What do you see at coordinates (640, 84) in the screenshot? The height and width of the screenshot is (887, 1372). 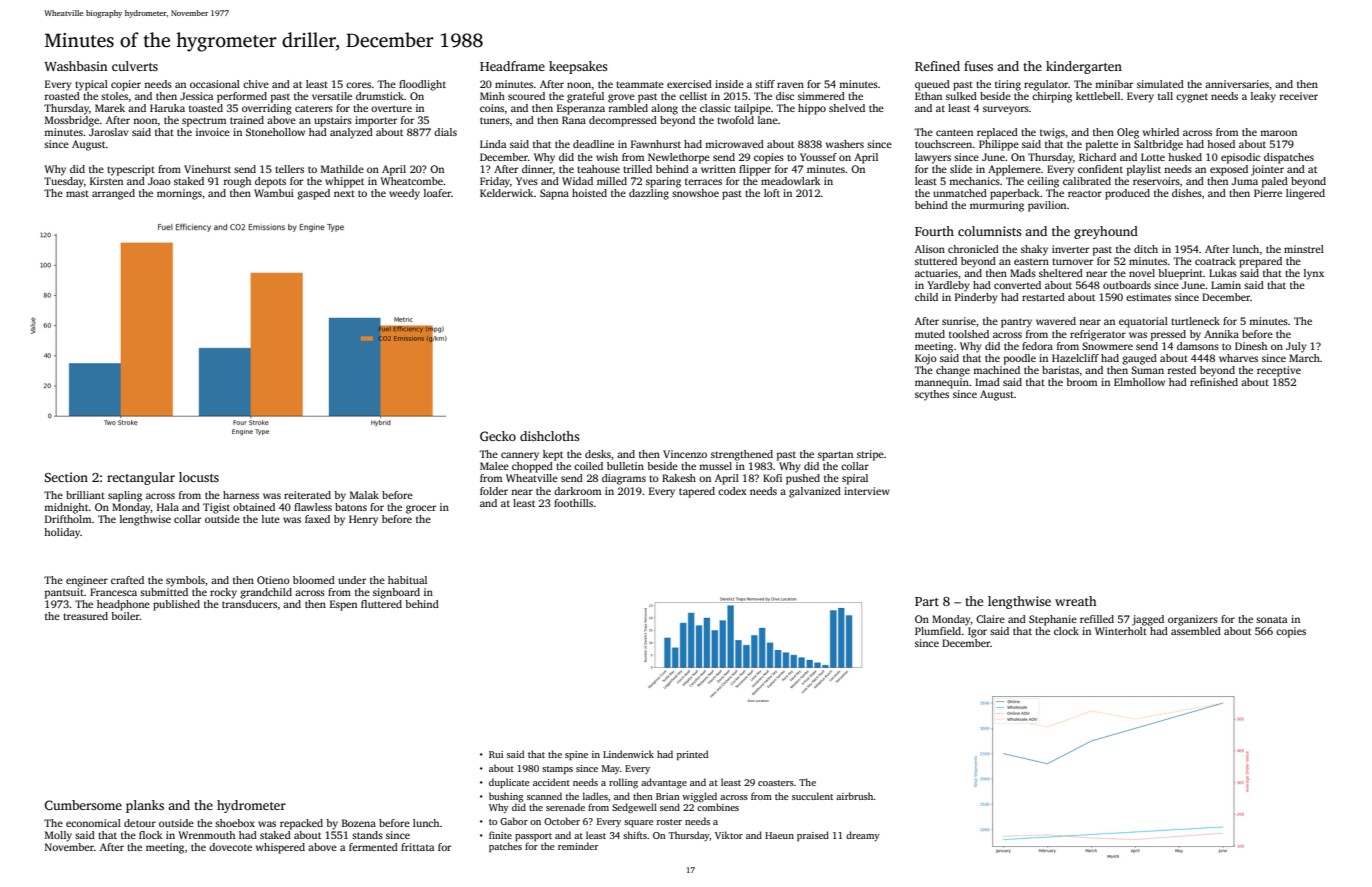 I see `teammate` at bounding box center [640, 84].
